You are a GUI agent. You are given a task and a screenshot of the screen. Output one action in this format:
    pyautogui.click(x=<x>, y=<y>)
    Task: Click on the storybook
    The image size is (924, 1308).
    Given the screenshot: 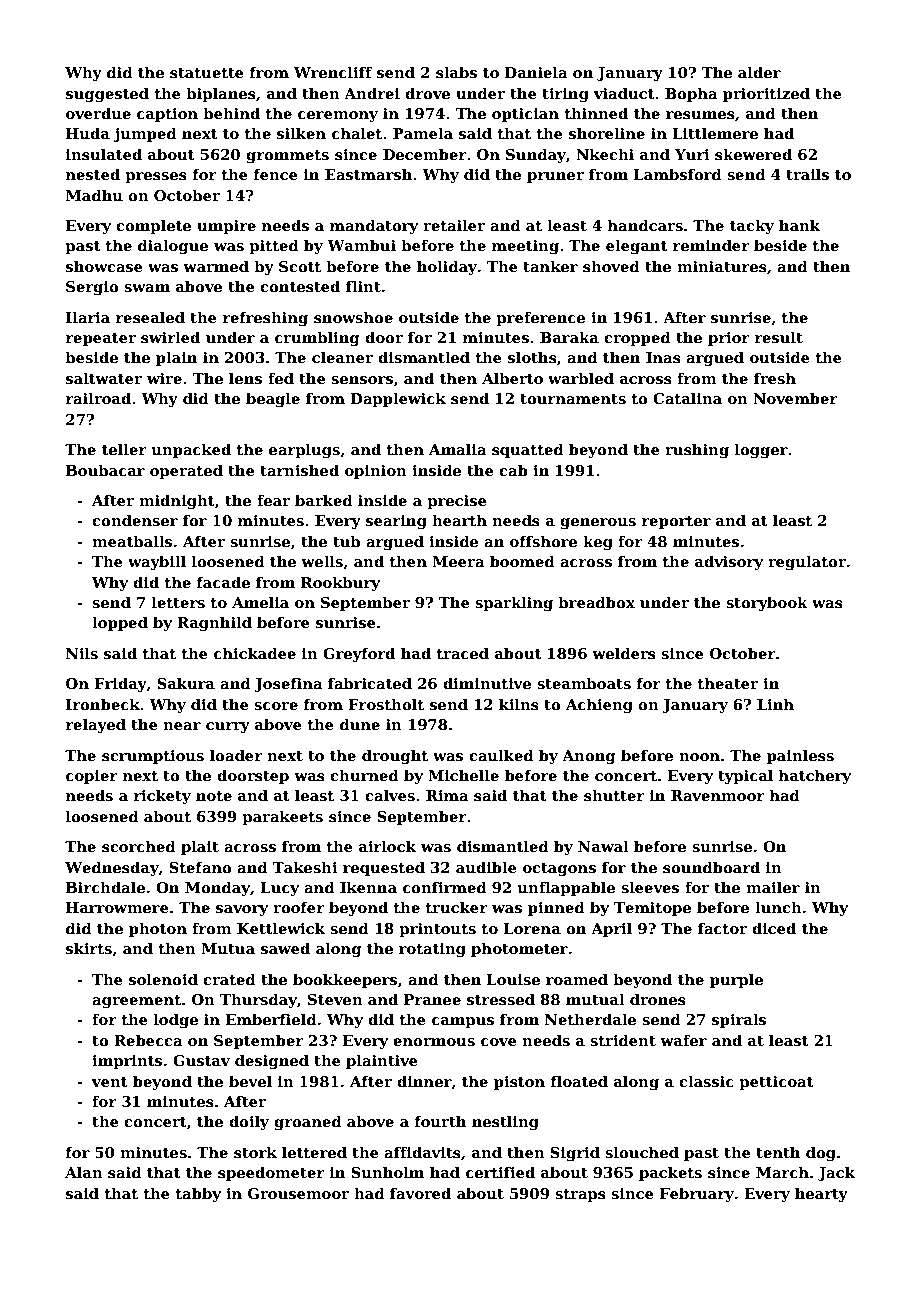 What is the action you would take?
    pyautogui.click(x=767, y=603)
